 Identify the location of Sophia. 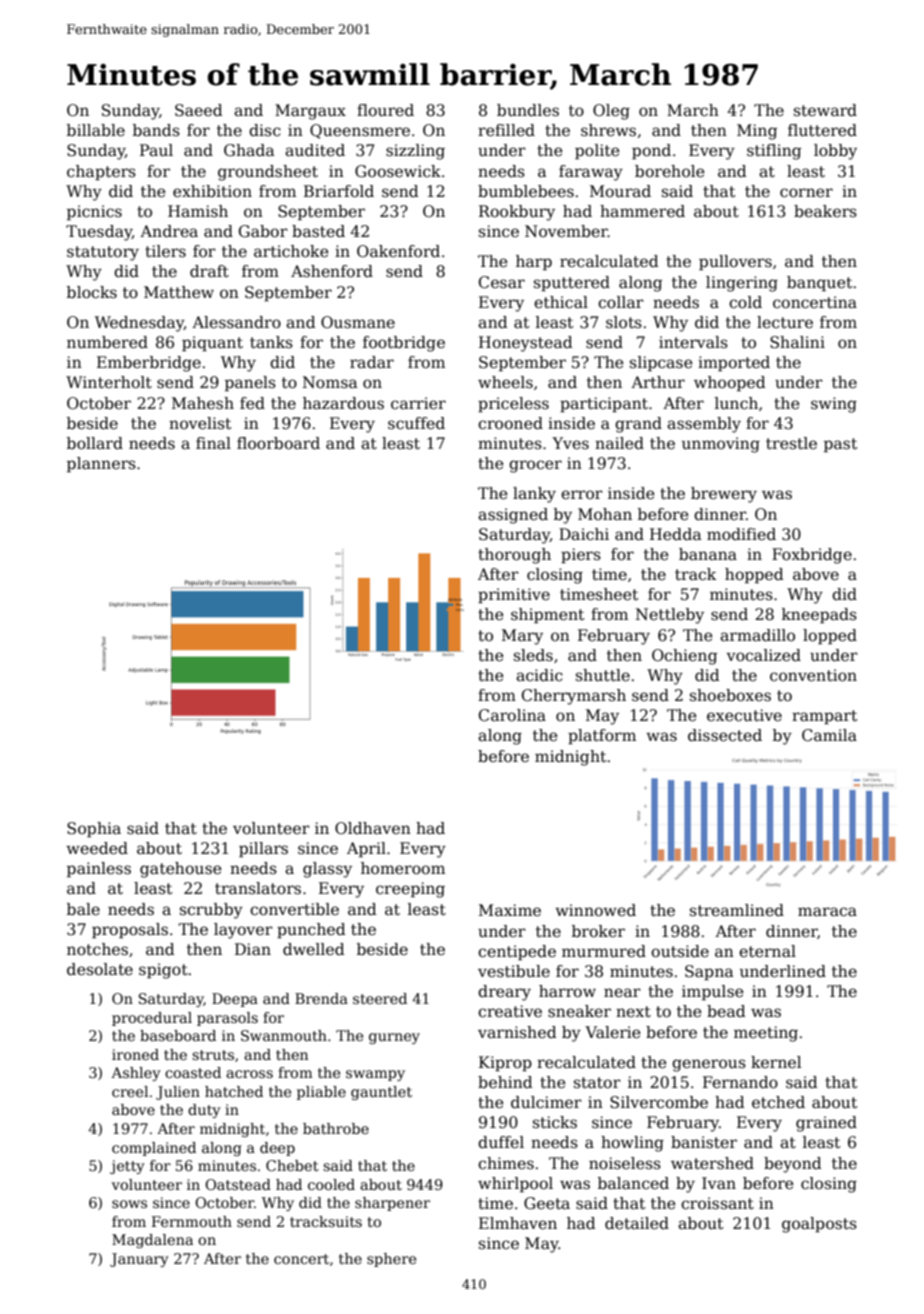
(94, 829).
